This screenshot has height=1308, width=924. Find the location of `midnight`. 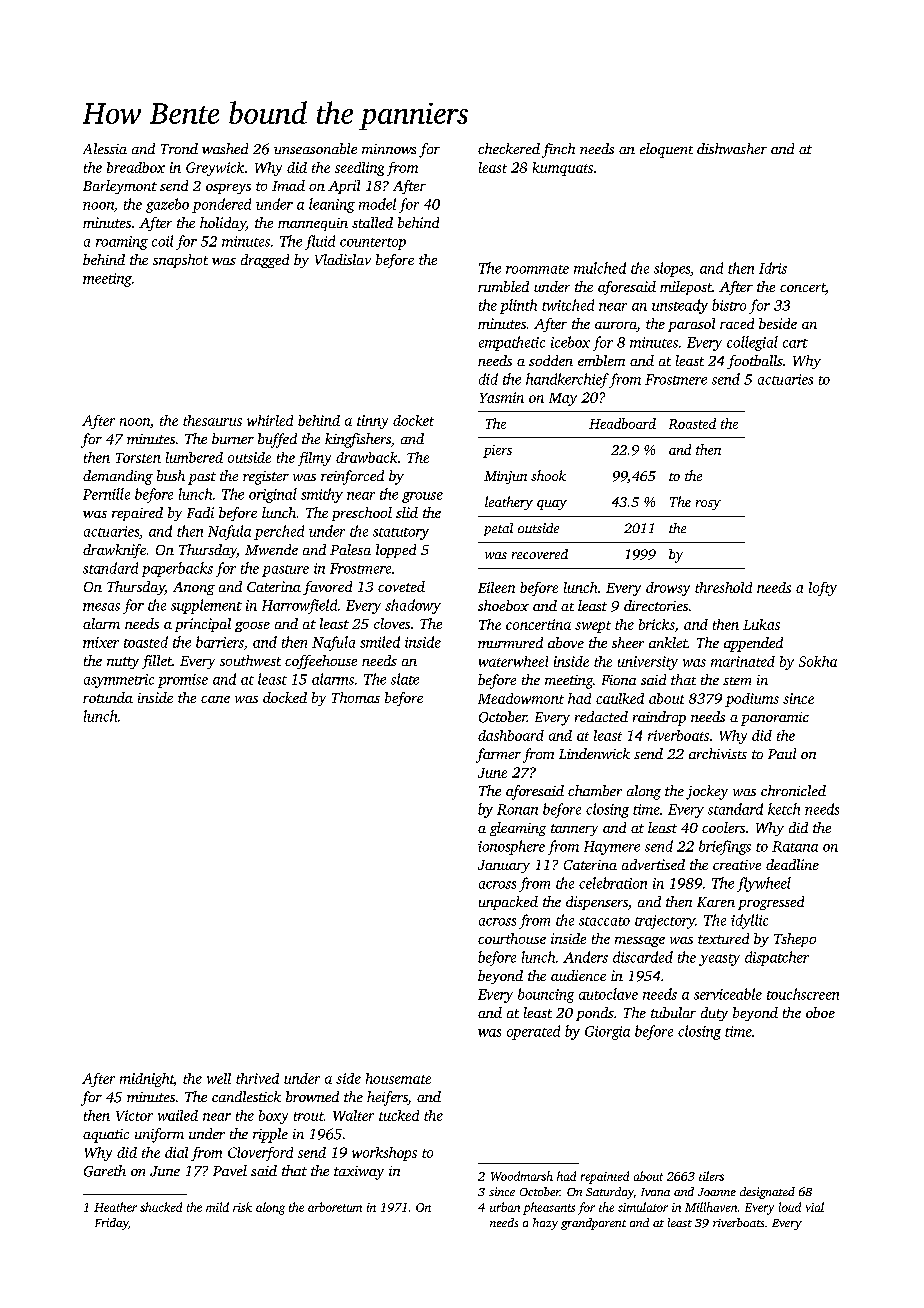

midnight is located at coordinates (147, 1080).
